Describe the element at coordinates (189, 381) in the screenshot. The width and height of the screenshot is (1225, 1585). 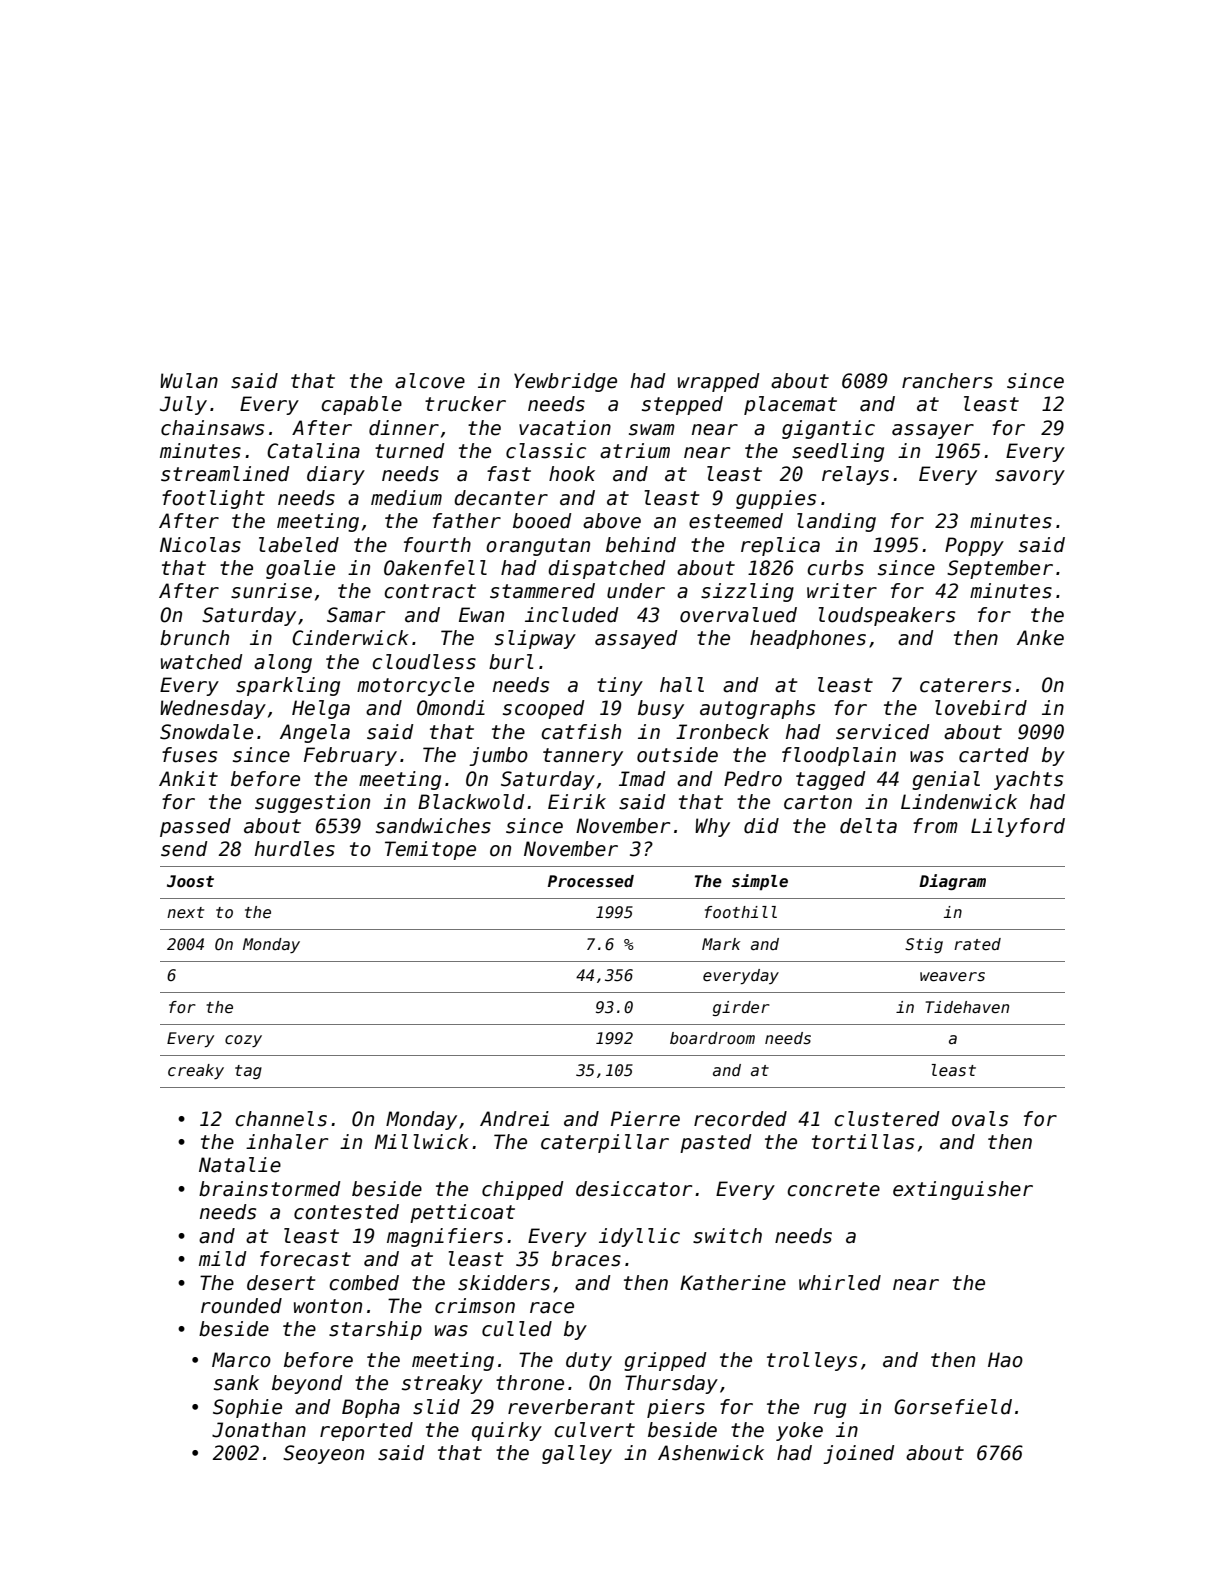
I see `Wulan` at that location.
